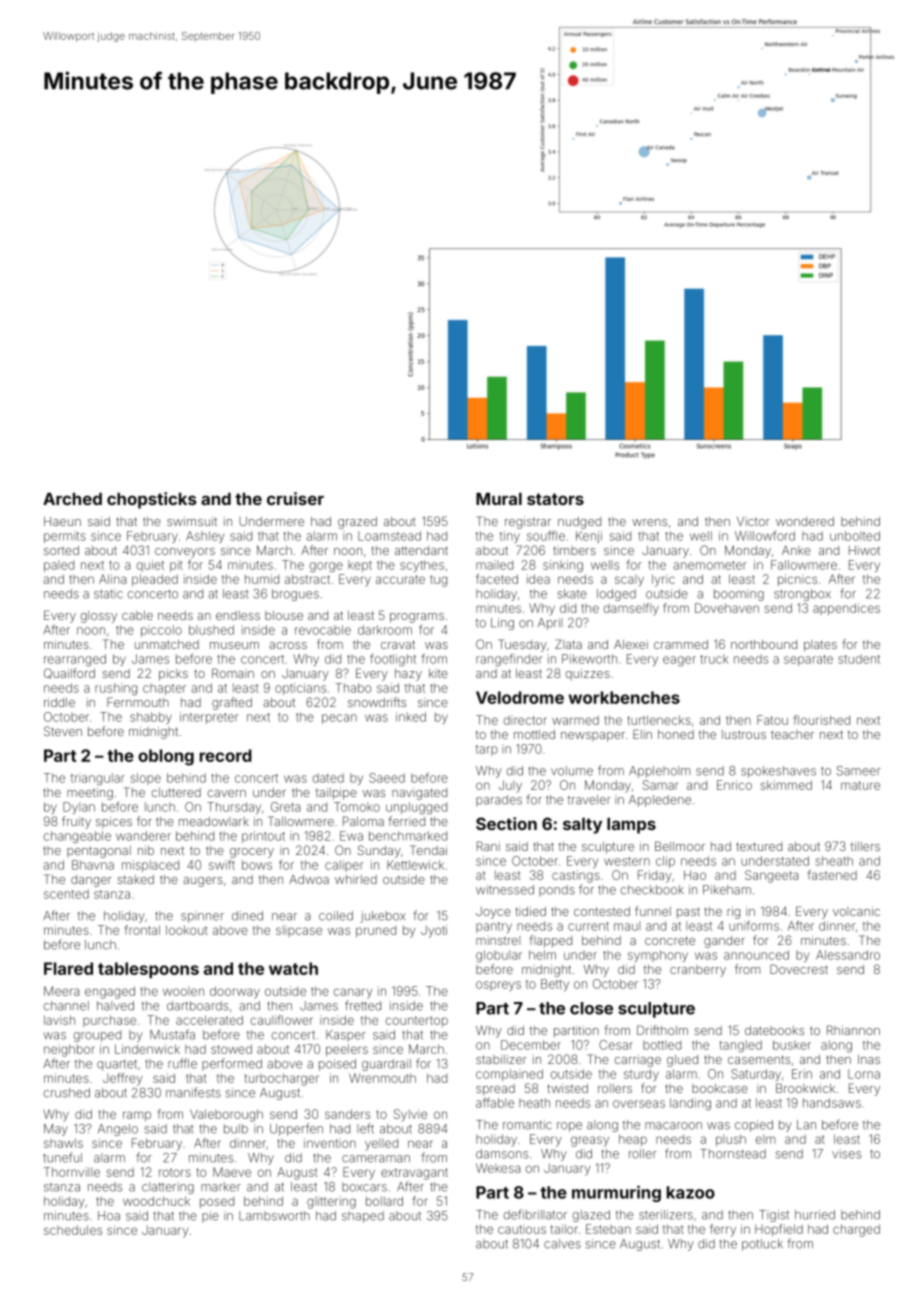 This page has width=924, height=1308. I want to click on wondered, so click(805, 521).
